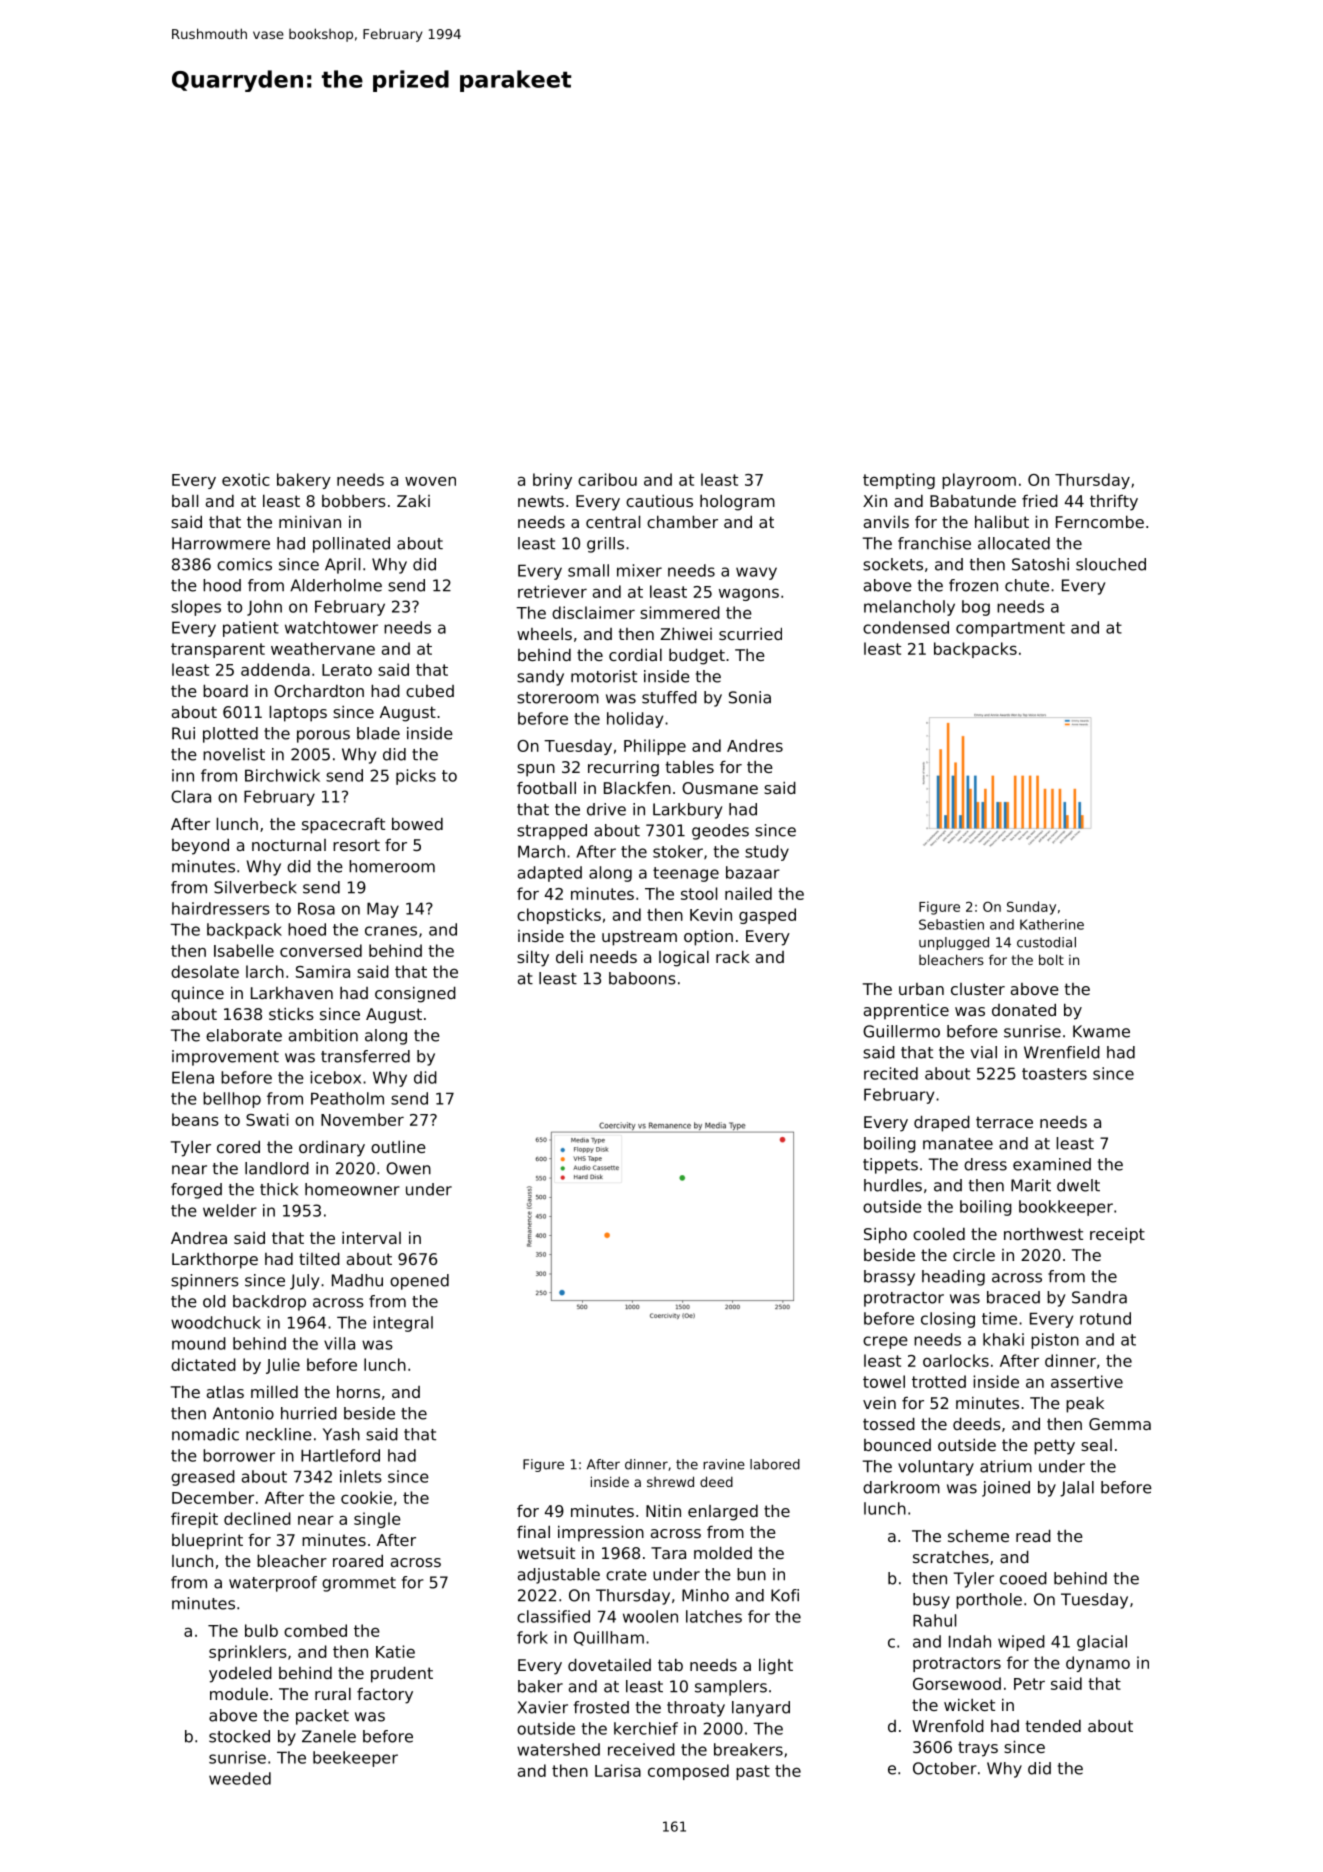 Image resolution: width=1323 pixels, height=1872 pixels. Describe the element at coordinates (199, 1238) in the image. I see `Andrea` at that location.
